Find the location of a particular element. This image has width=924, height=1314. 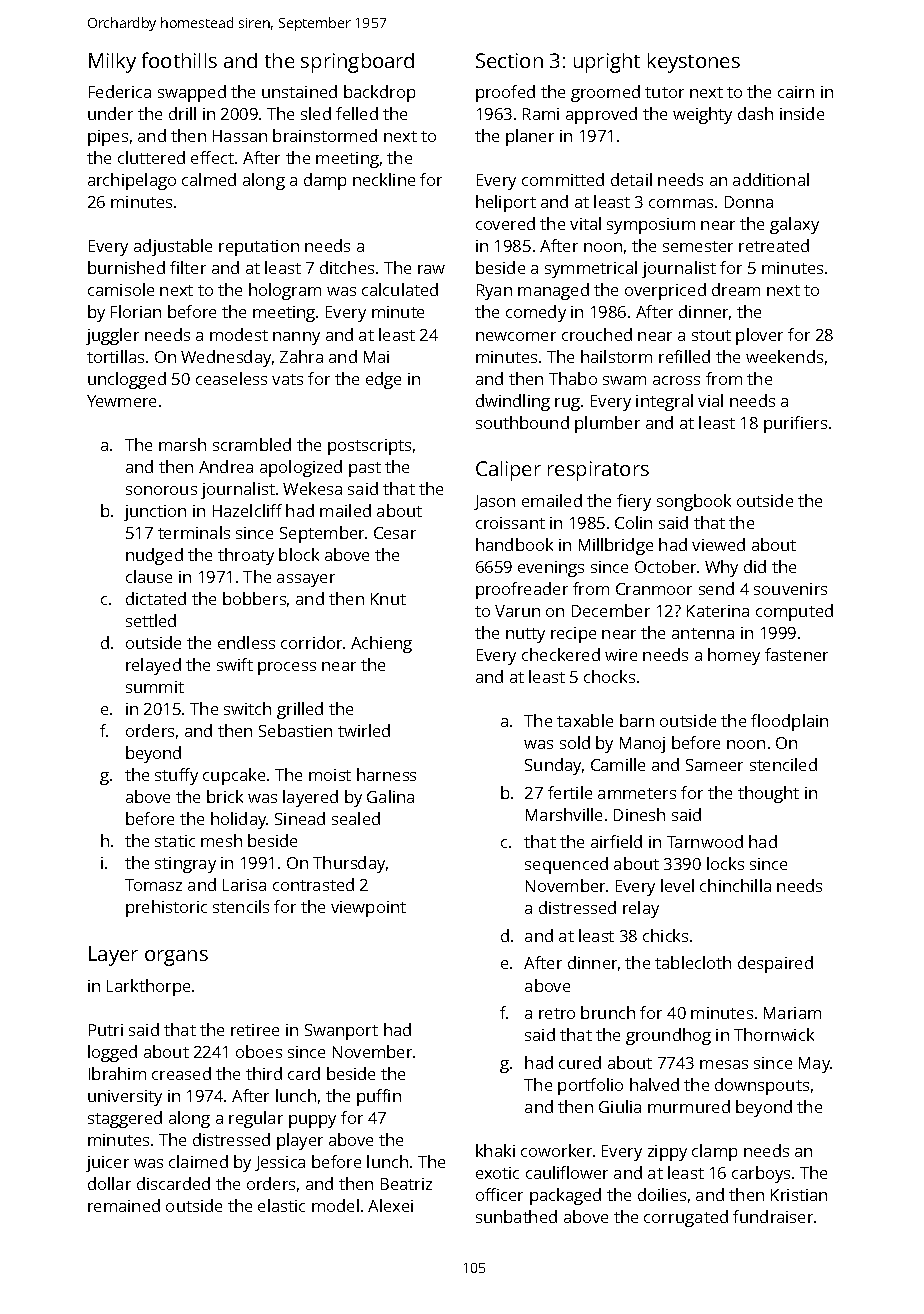

springboard is located at coordinates (357, 63).
